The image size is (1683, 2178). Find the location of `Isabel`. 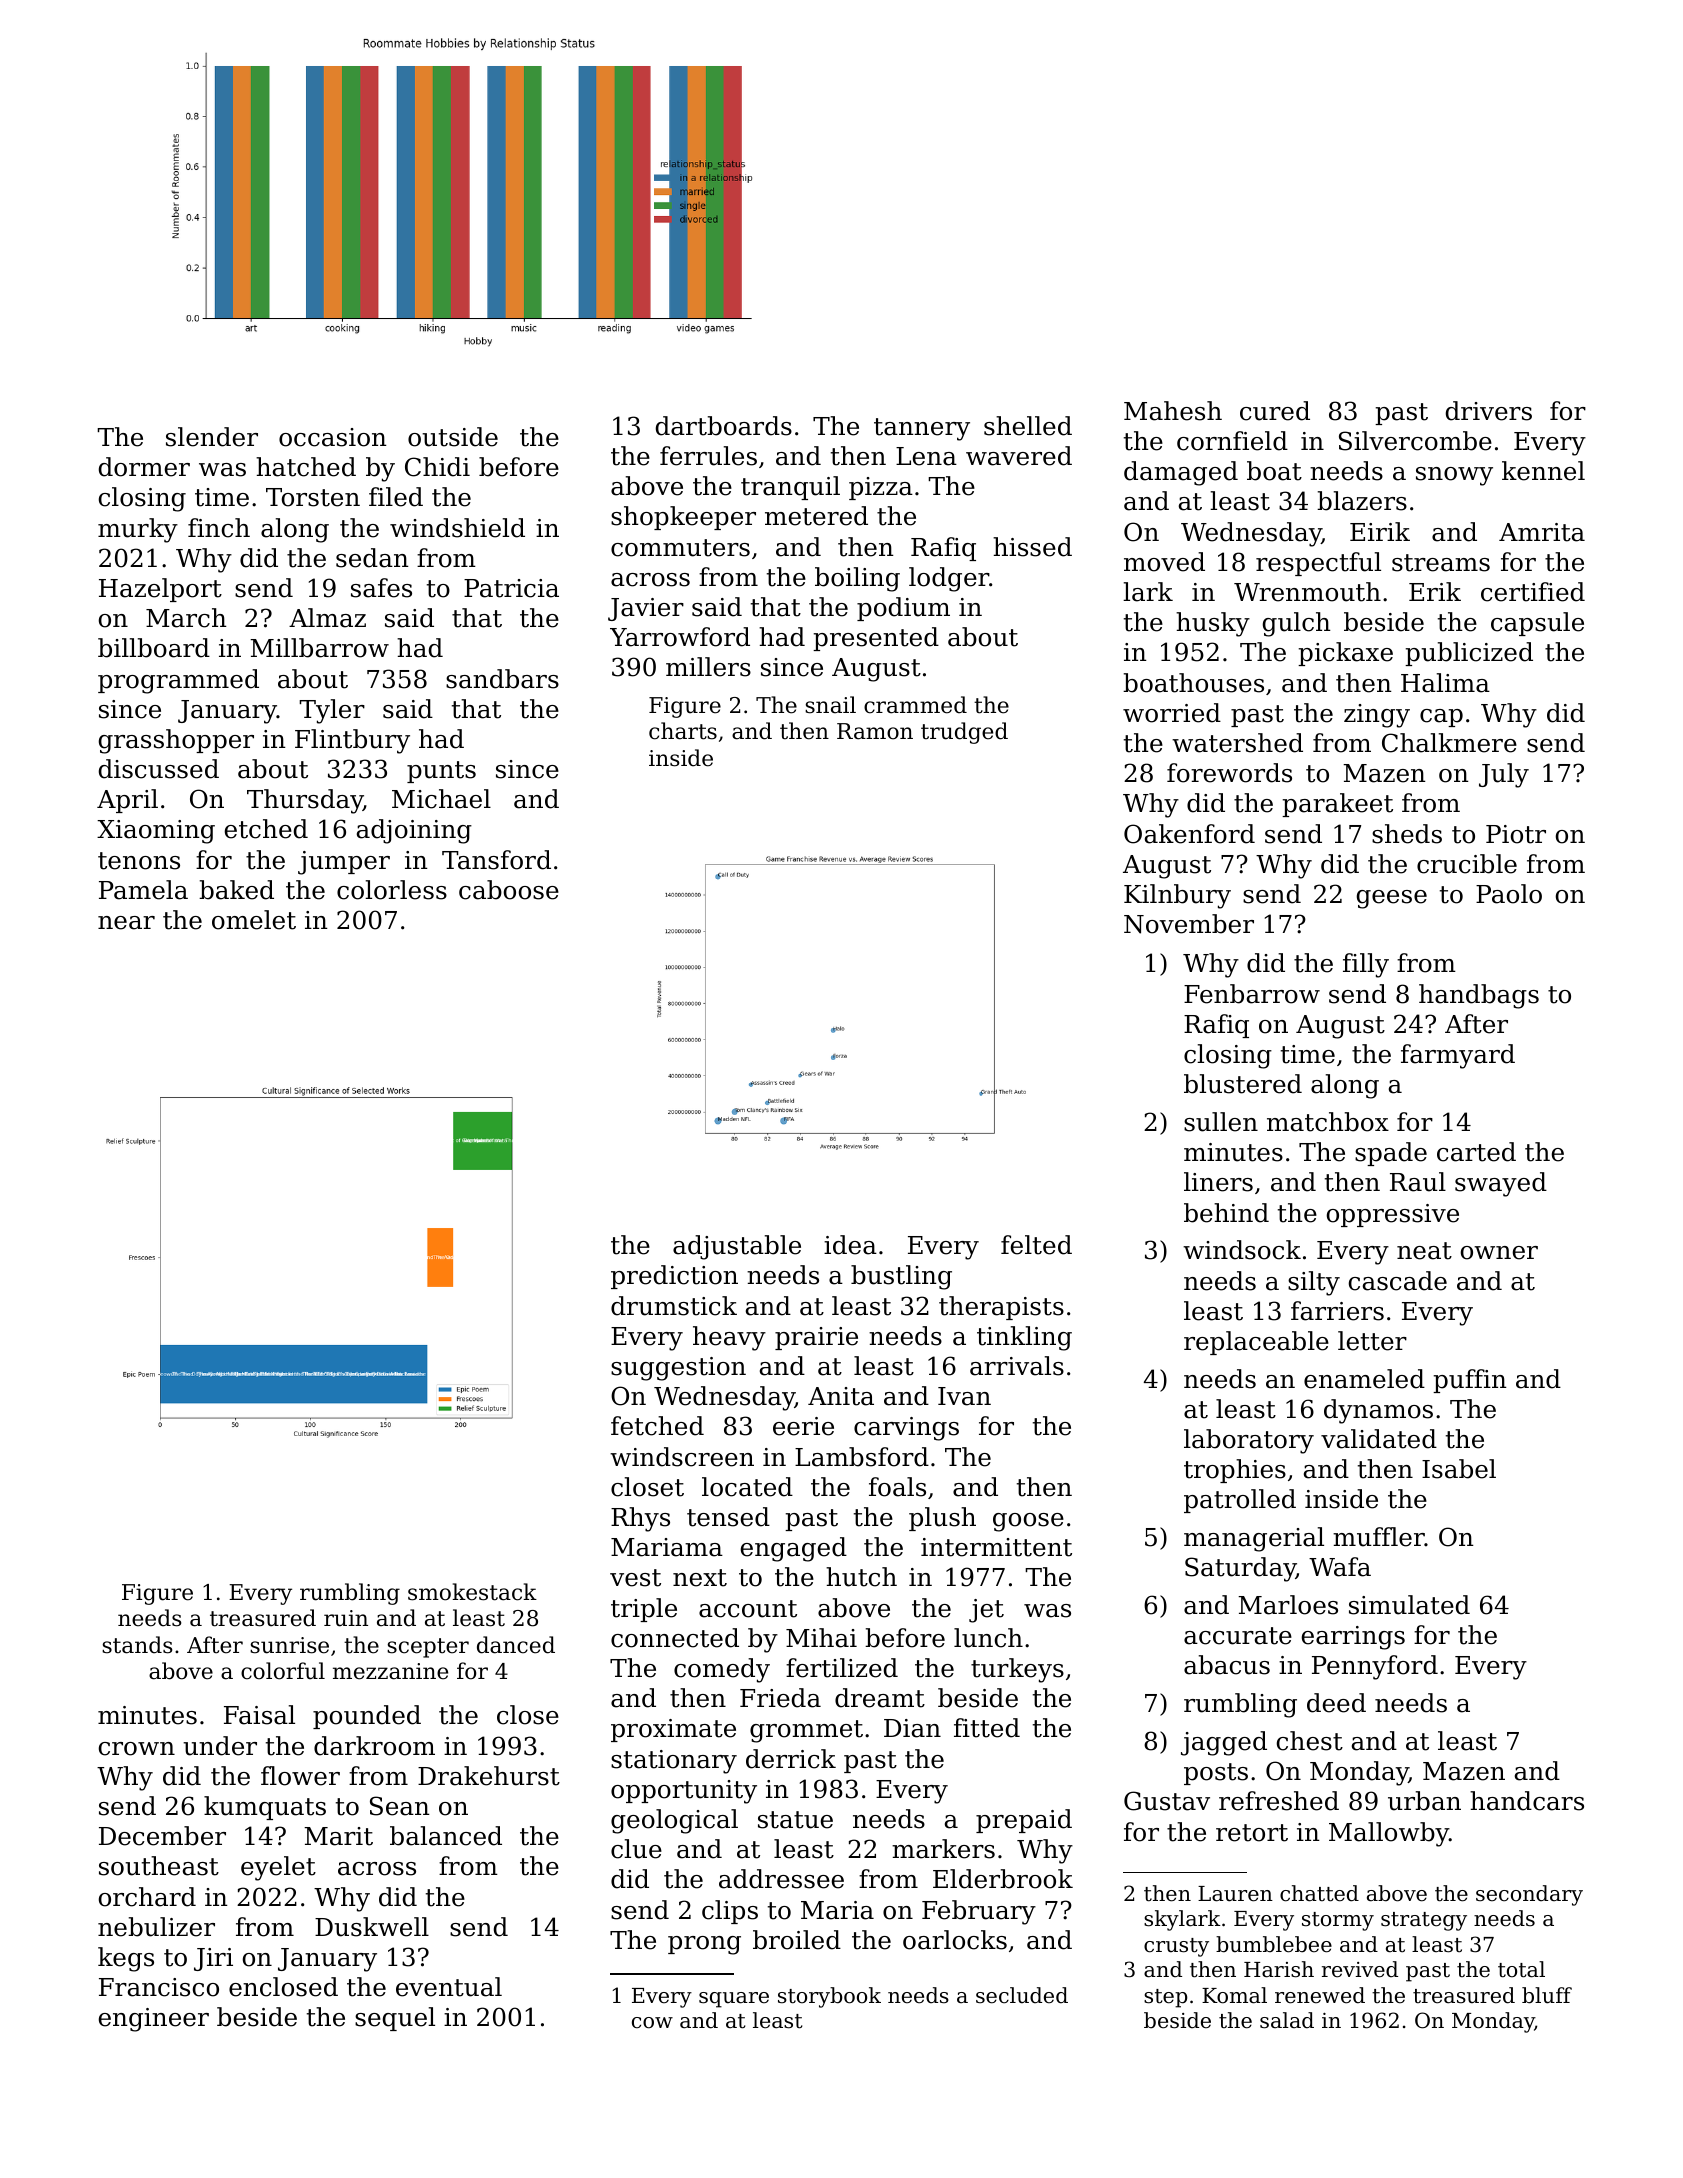

Isabel is located at coordinates (1459, 1469).
